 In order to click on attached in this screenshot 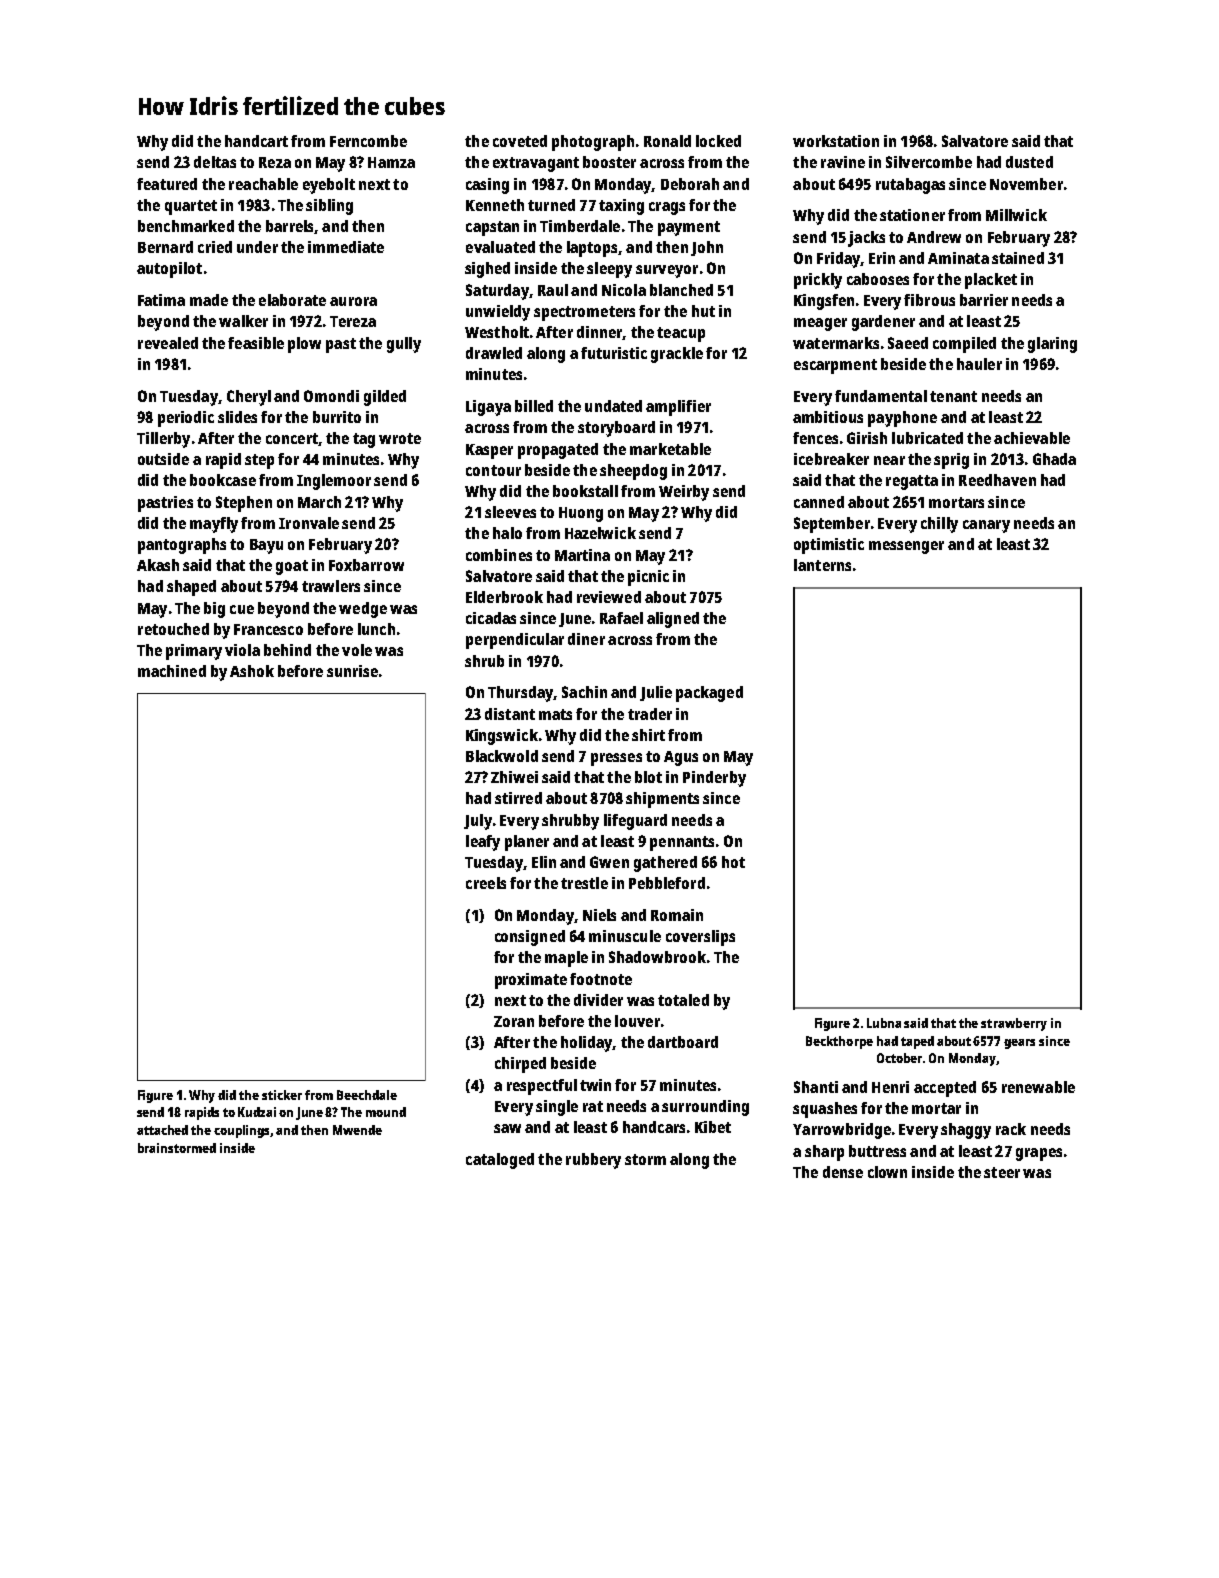, I will do `click(162, 1130)`.
